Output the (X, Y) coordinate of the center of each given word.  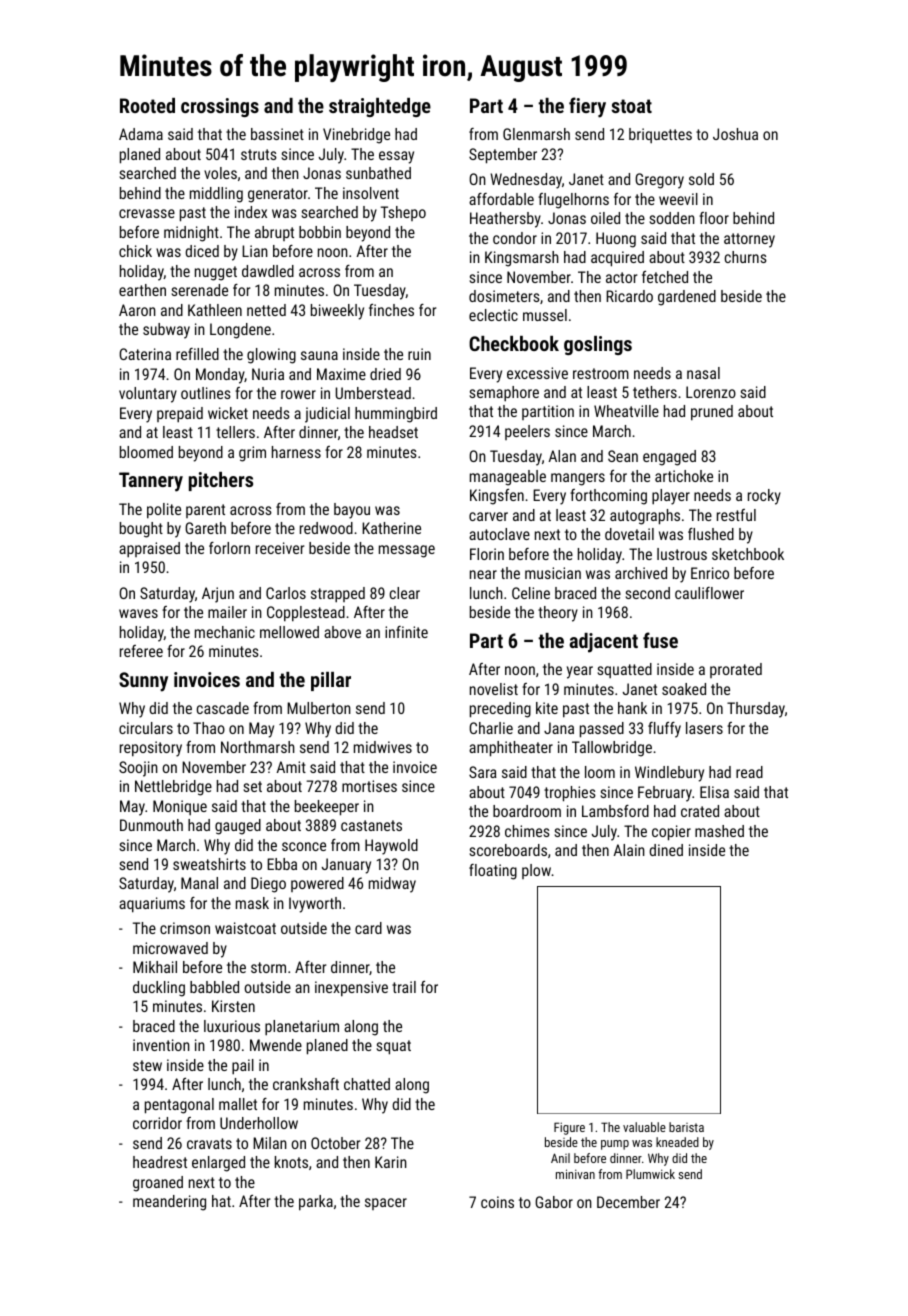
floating (493, 872)
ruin (419, 354)
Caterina (145, 354)
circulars (146, 728)
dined (666, 850)
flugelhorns (573, 201)
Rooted (147, 105)
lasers (704, 728)
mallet (238, 1104)
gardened (687, 298)
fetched (665, 277)
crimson (185, 928)
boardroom (527, 811)
